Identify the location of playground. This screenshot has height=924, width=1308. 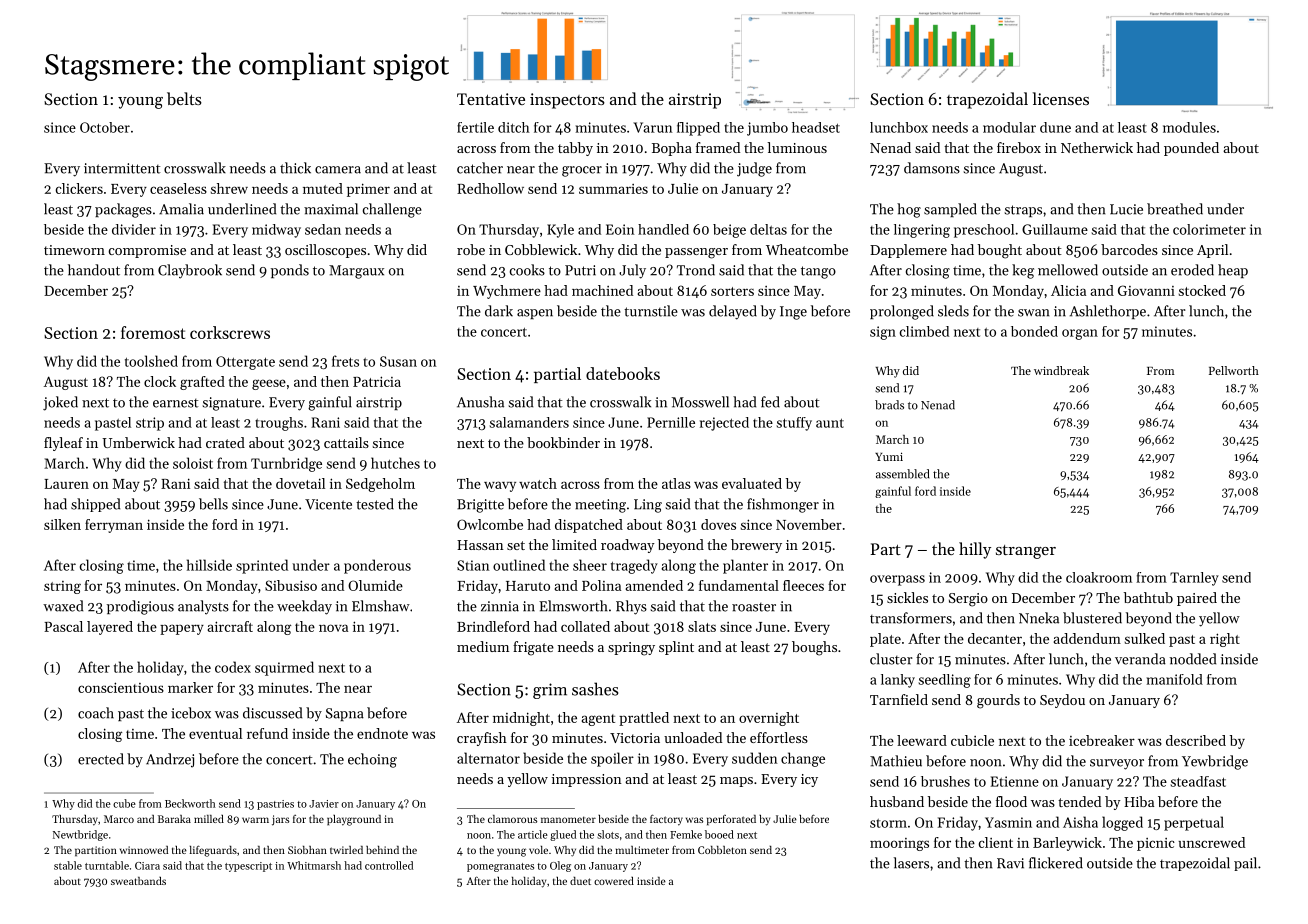
(354, 820).
